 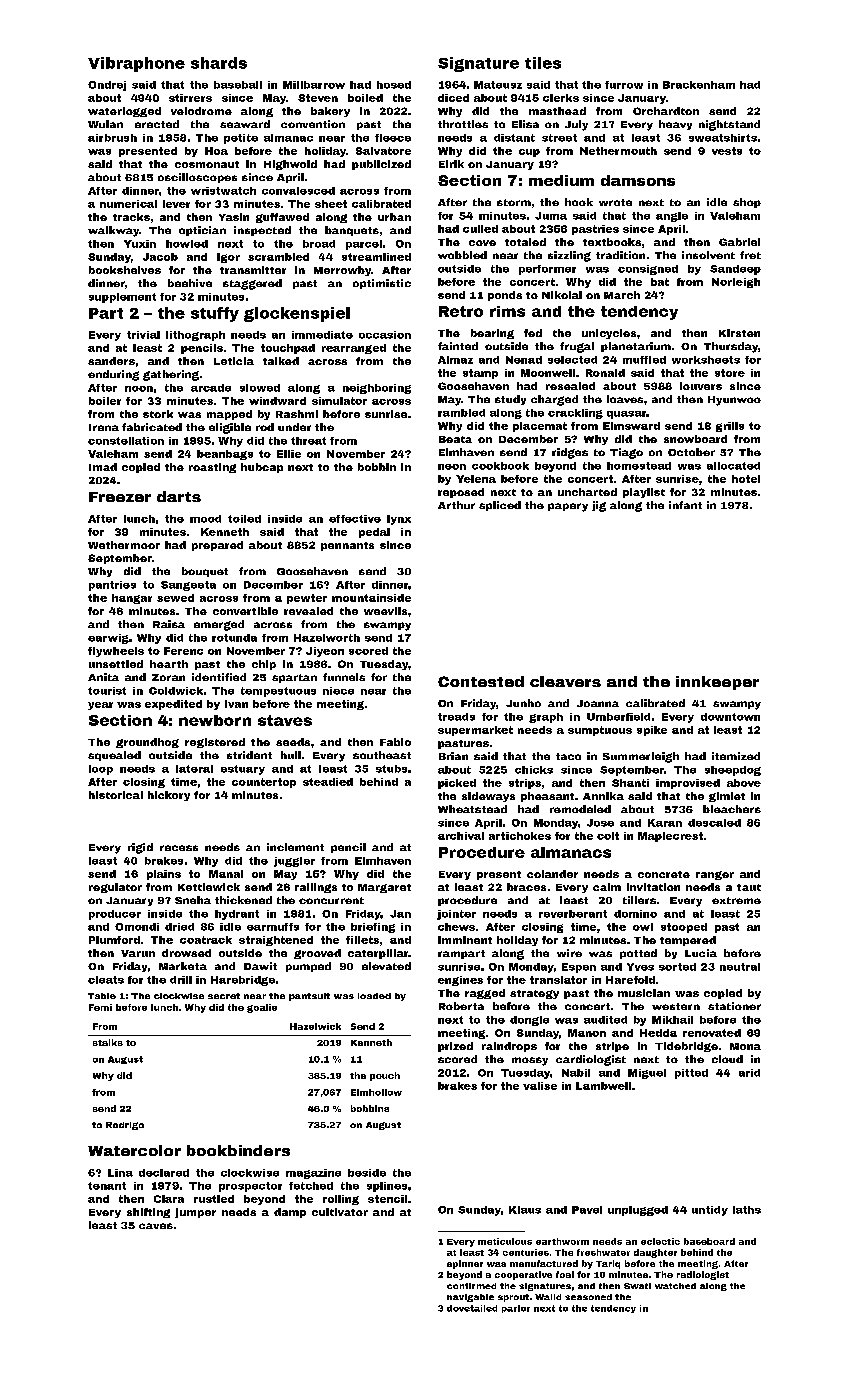 What do you see at coordinates (139, 389) in the document?
I see `noon` at bounding box center [139, 389].
